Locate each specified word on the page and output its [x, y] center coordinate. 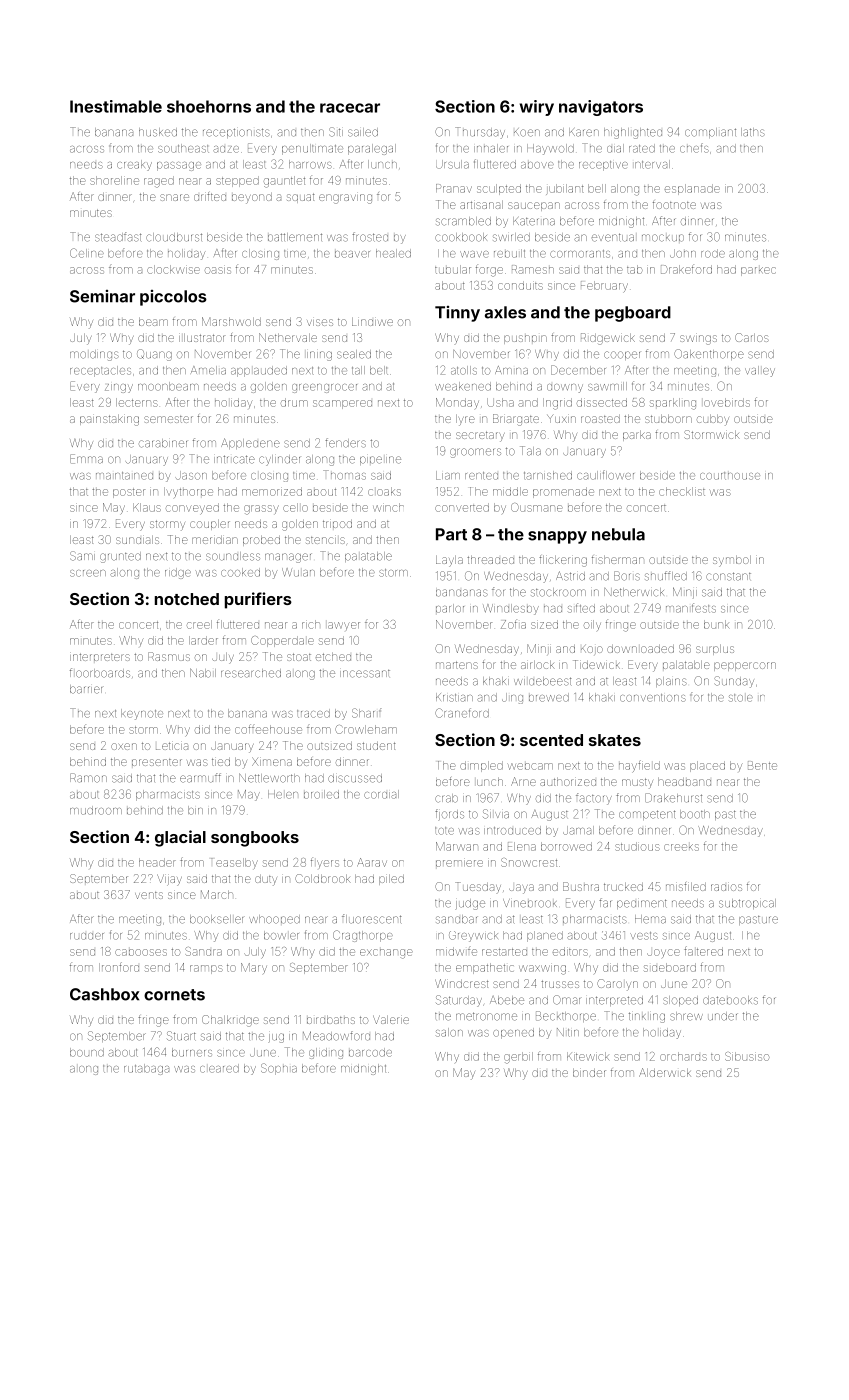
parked [758, 271]
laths [753, 132]
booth [695, 814]
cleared [219, 1068]
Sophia [279, 1069]
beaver [352, 254]
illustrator [202, 338]
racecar [350, 108]
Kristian [454, 697]
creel [199, 624]
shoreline [114, 180]
